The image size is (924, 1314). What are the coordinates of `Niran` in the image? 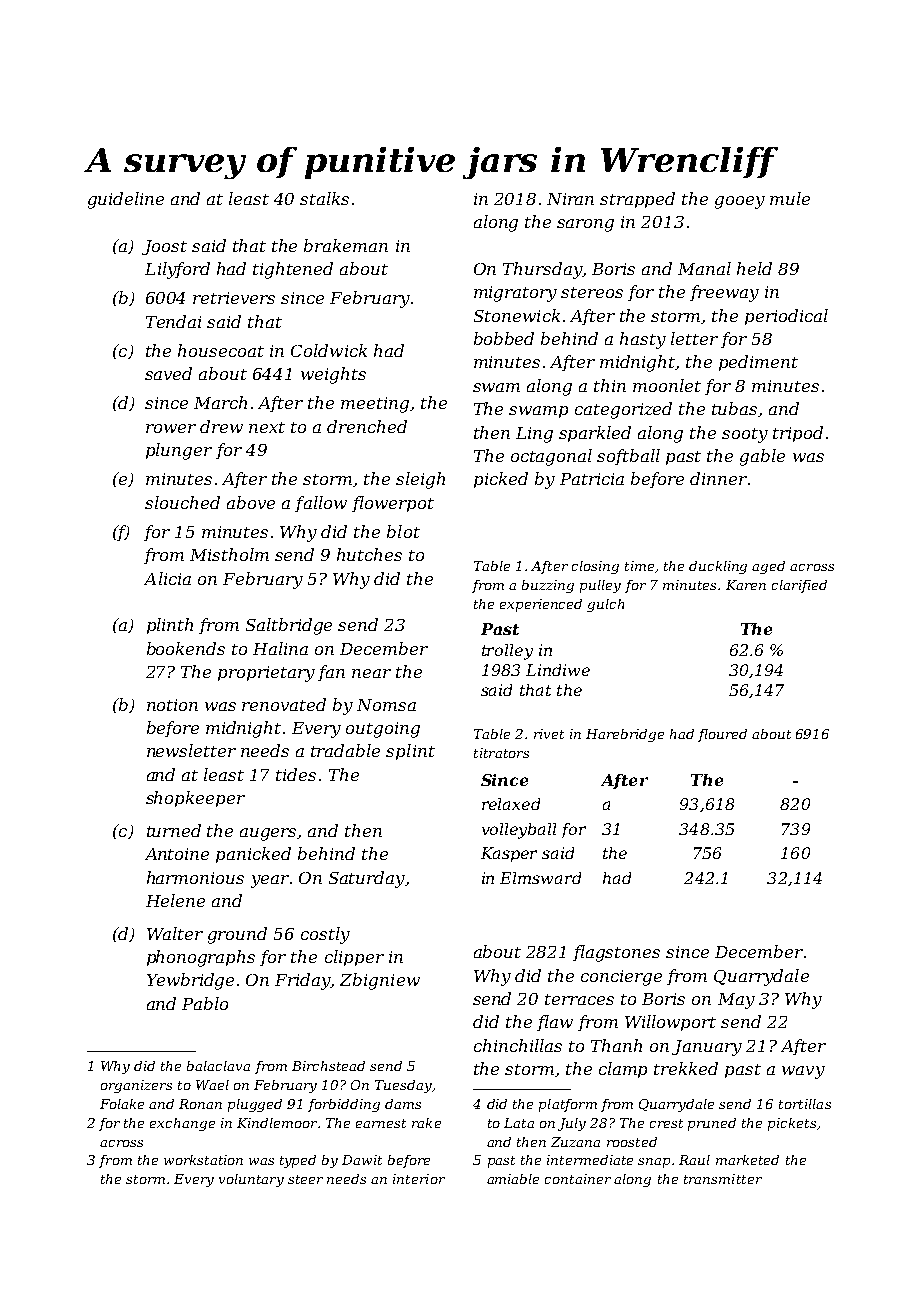 It's located at (570, 199).
